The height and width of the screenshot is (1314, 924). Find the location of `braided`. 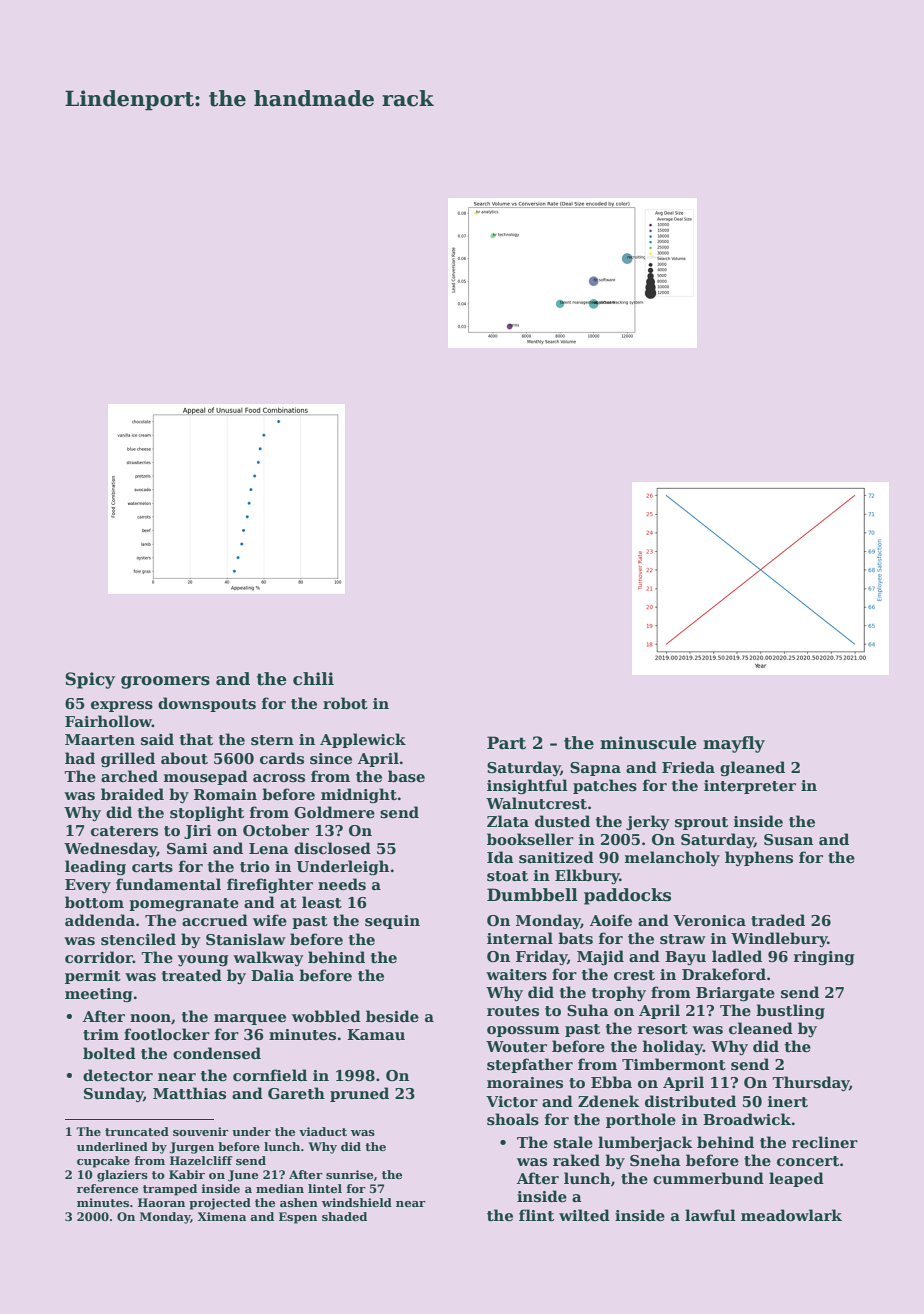

braided is located at coordinates (132, 794).
